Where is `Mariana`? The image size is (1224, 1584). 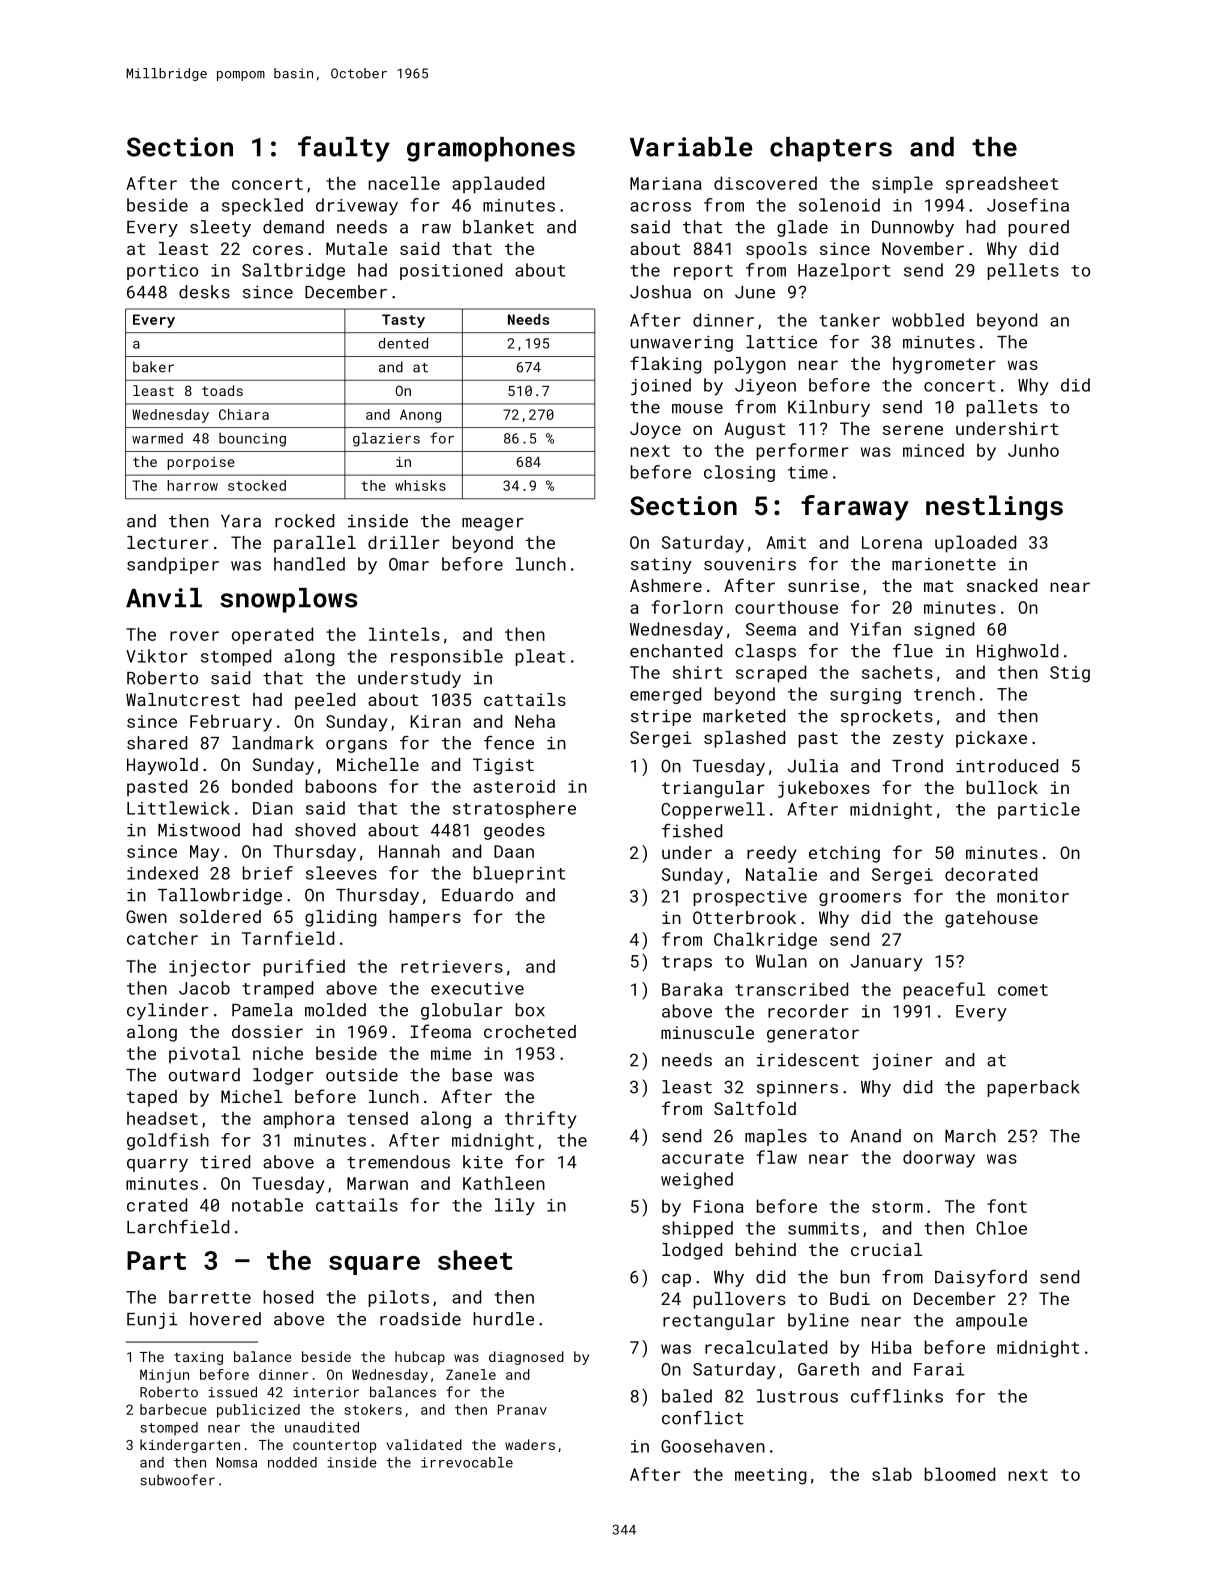 Mariana is located at coordinates (666, 183).
